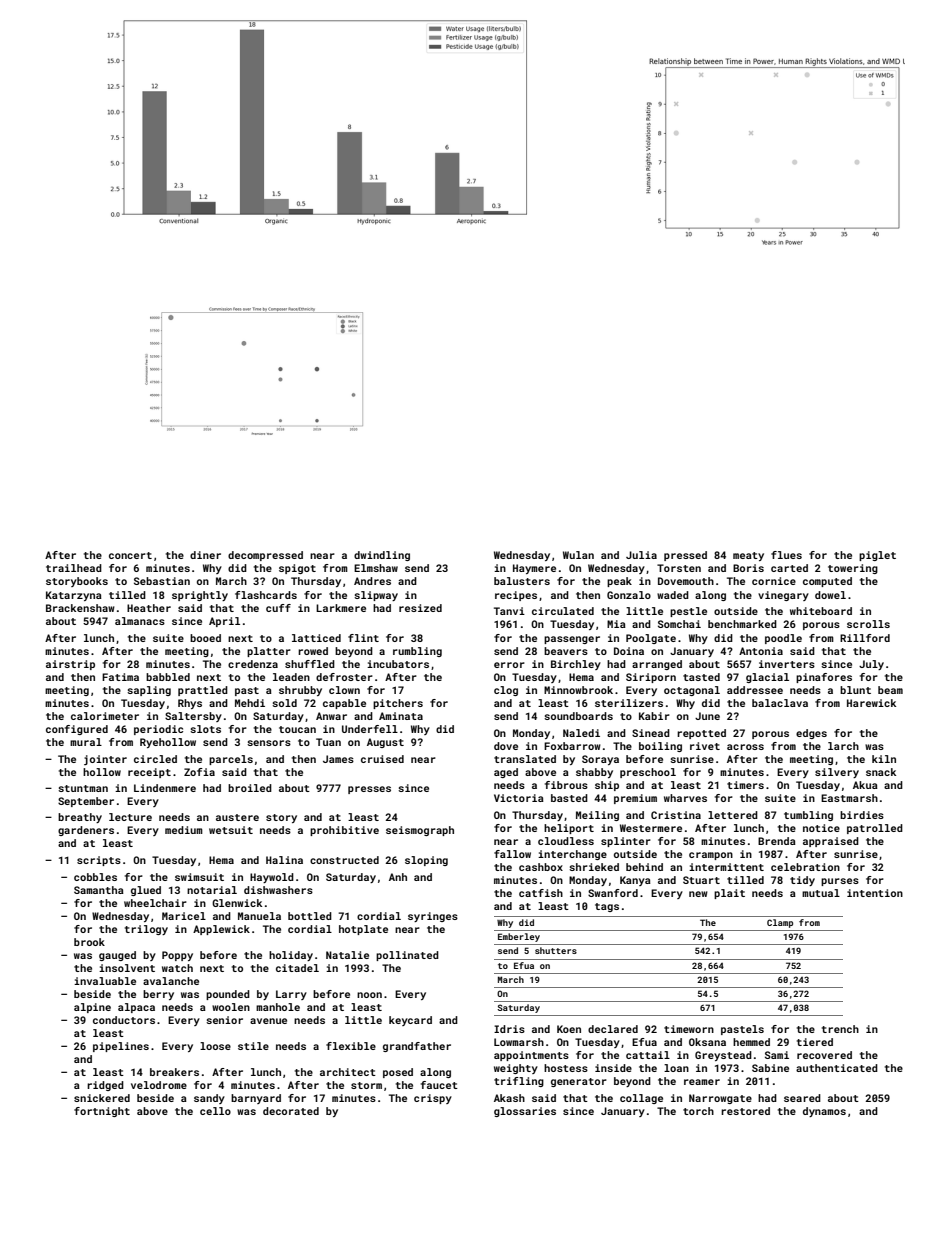 This screenshot has height=1233, width=952. I want to click on error, so click(509, 665).
